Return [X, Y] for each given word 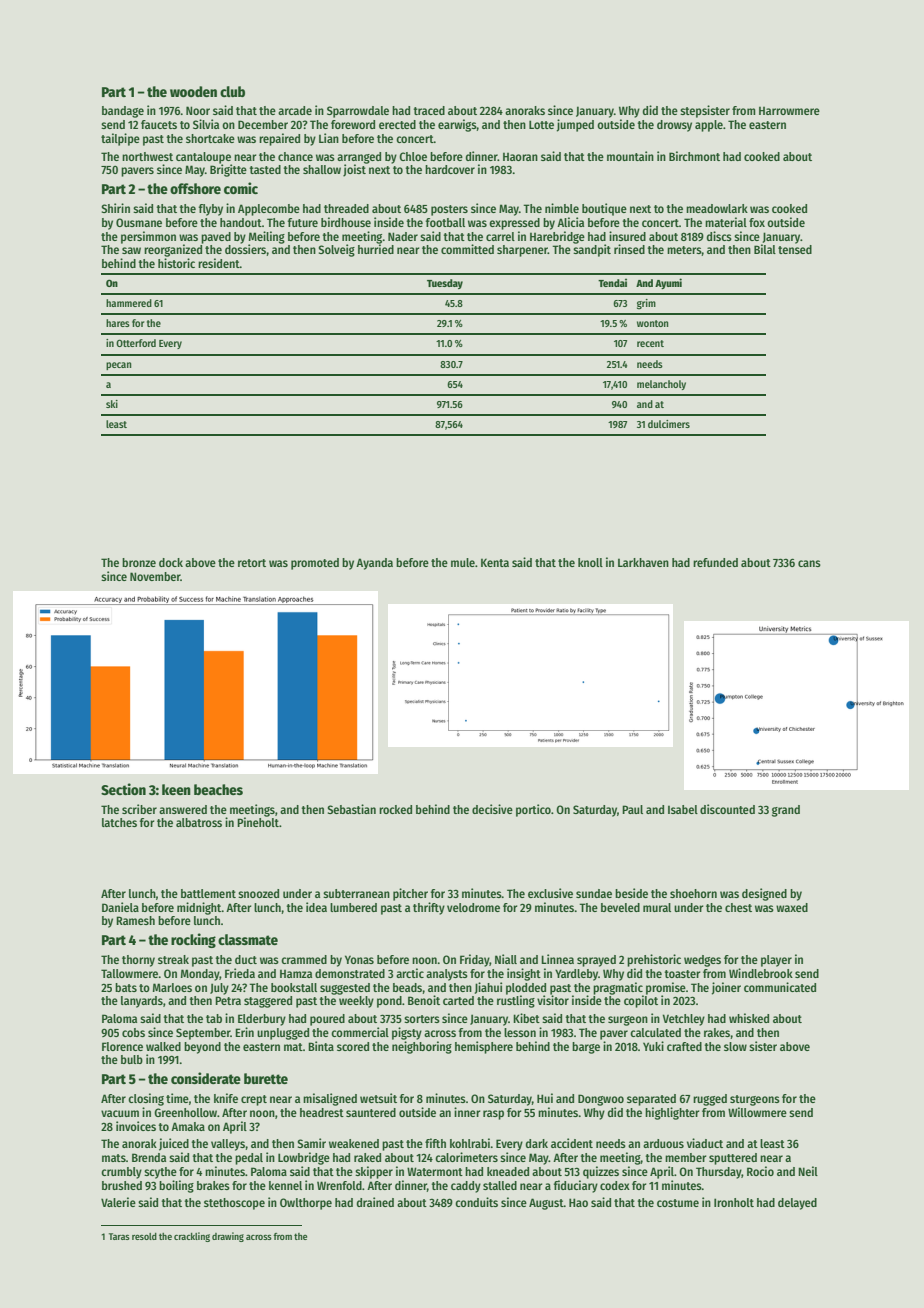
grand [786, 811]
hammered [129, 303]
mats [114, 1158]
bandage [123, 112]
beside [631, 893]
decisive [492, 809]
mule [463, 562]
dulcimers [669, 424]
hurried [376, 249]
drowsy [674, 126]
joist [354, 170]
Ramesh [135, 920]
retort [252, 563]
